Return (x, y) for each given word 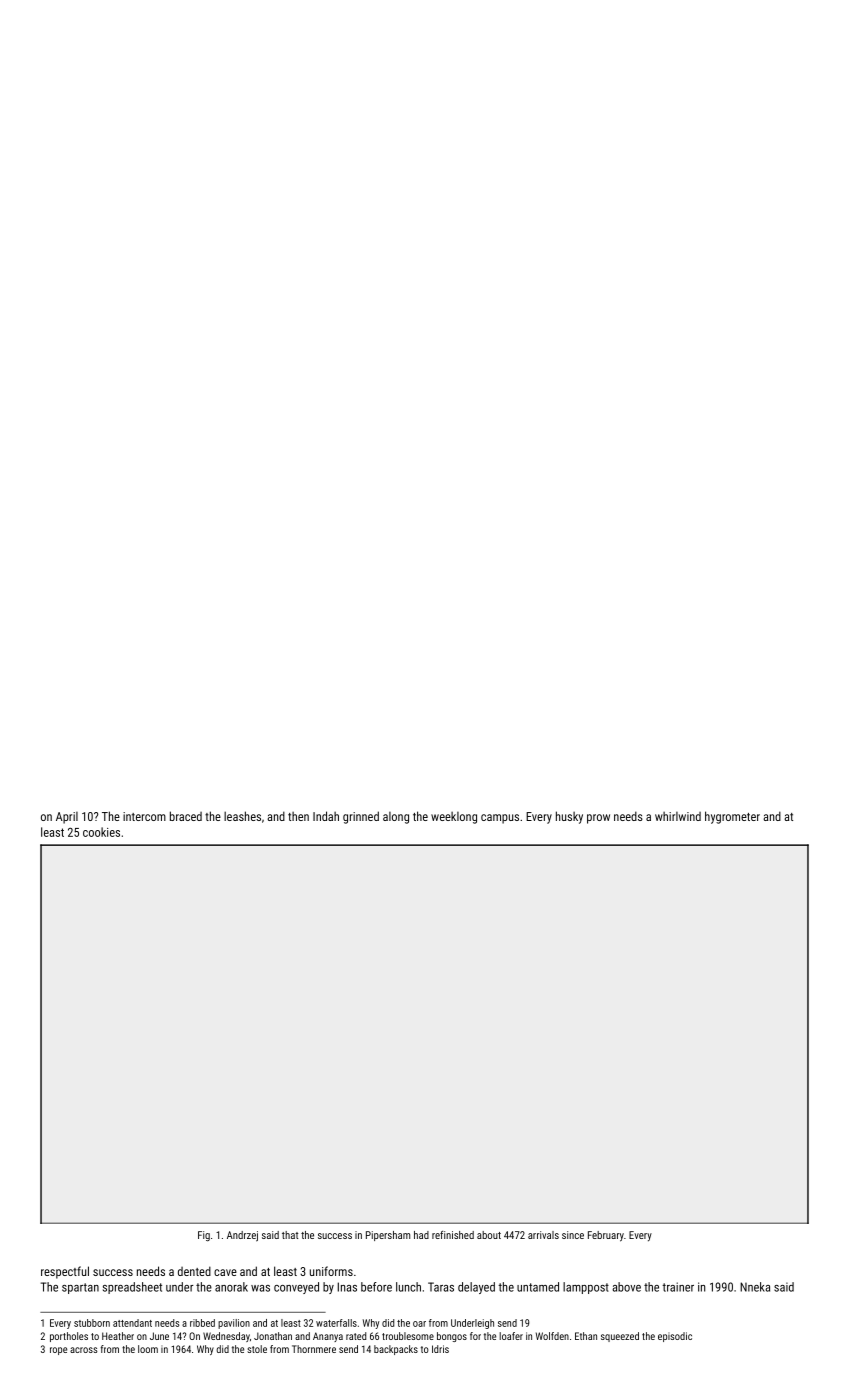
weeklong (454, 818)
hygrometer (732, 817)
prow (598, 819)
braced (186, 816)
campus (500, 819)
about (489, 1235)
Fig (204, 1236)
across (84, 1350)
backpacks (396, 1350)
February (606, 1236)
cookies (101, 832)
